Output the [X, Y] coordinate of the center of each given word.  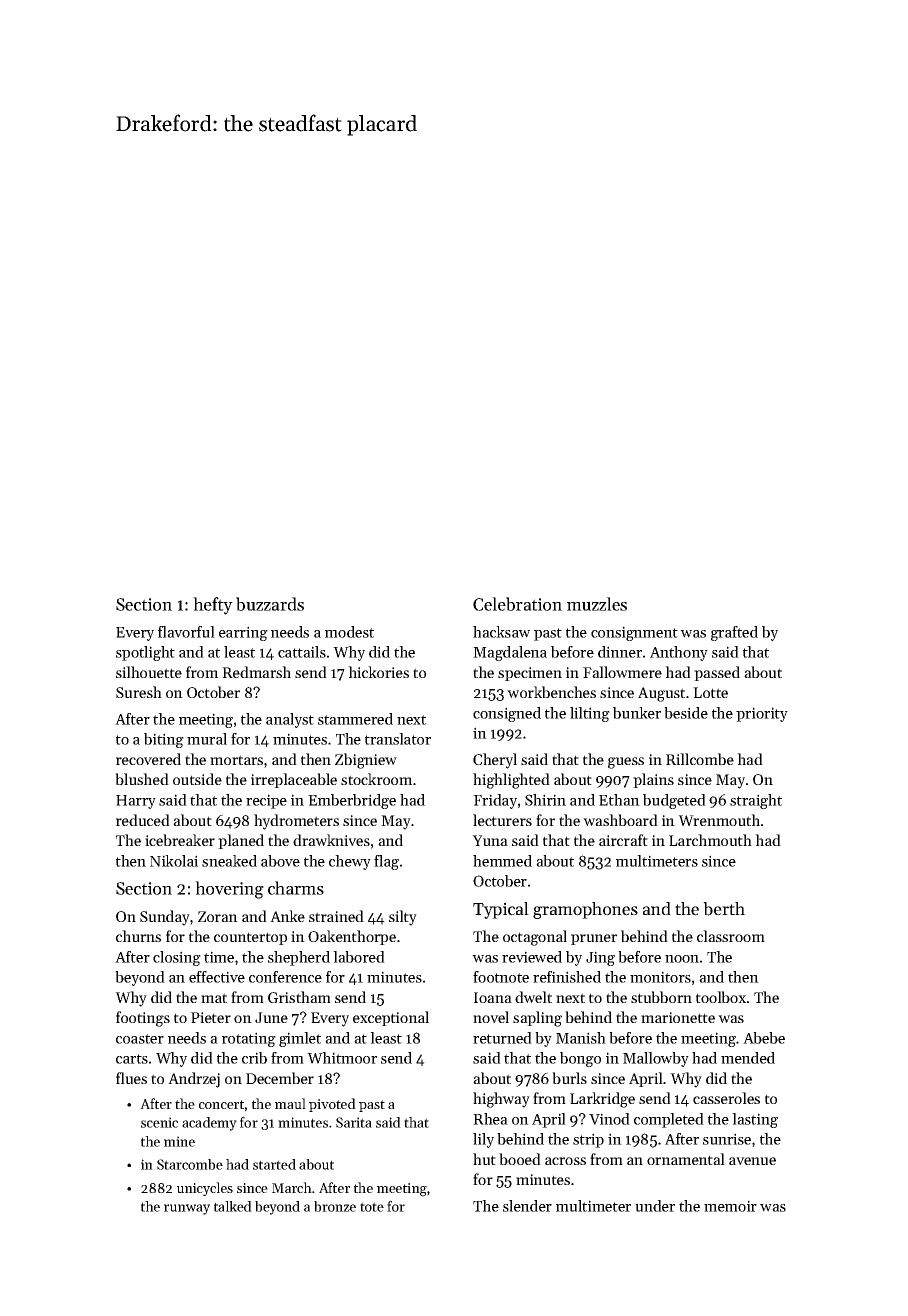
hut [484, 1159]
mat [214, 998]
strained [336, 916]
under [655, 1206]
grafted [734, 633]
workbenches [551, 692]
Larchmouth [710, 840]
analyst [290, 720]
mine [179, 1141]
